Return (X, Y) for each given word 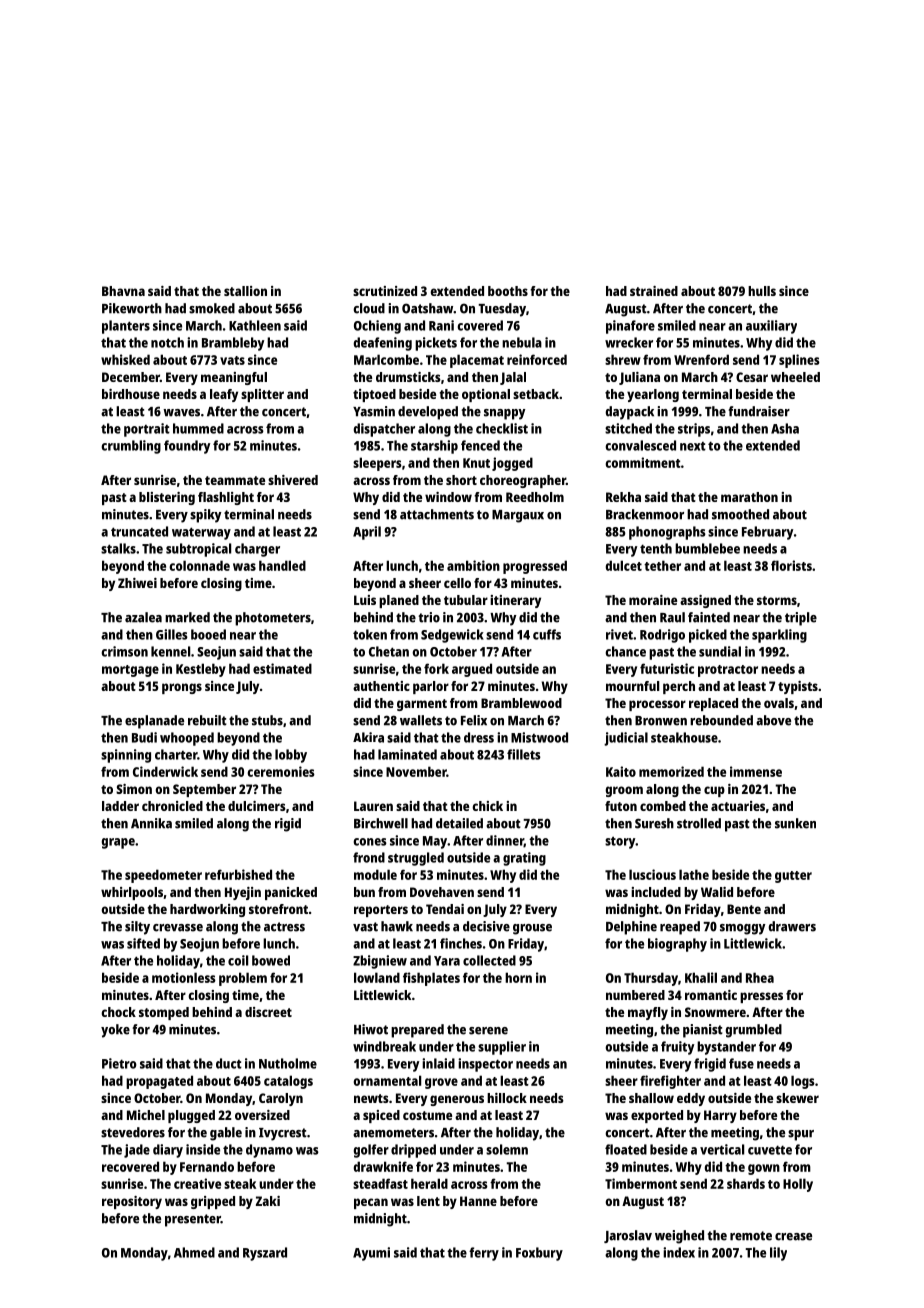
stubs (267, 720)
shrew (623, 359)
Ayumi (371, 1254)
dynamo (269, 1151)
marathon (749, 497)
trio (429, 617)
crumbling (131, 447)
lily (778, 1254)
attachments (437, 514)
